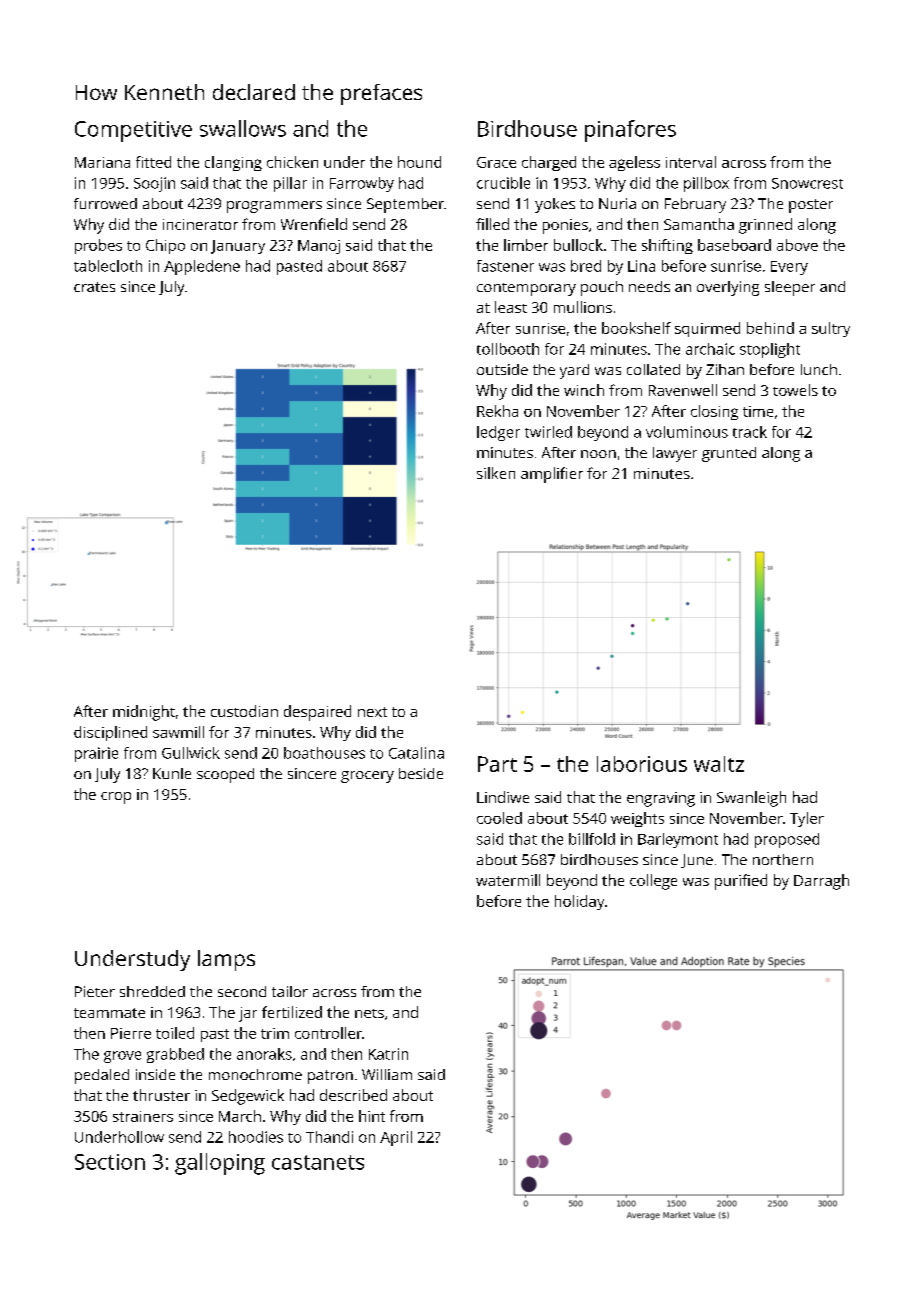 The image size is (924, 1308). What do you see at coordinates (497, 411) in the image?
I see `Rekha` at bounding box center [497, 411].
